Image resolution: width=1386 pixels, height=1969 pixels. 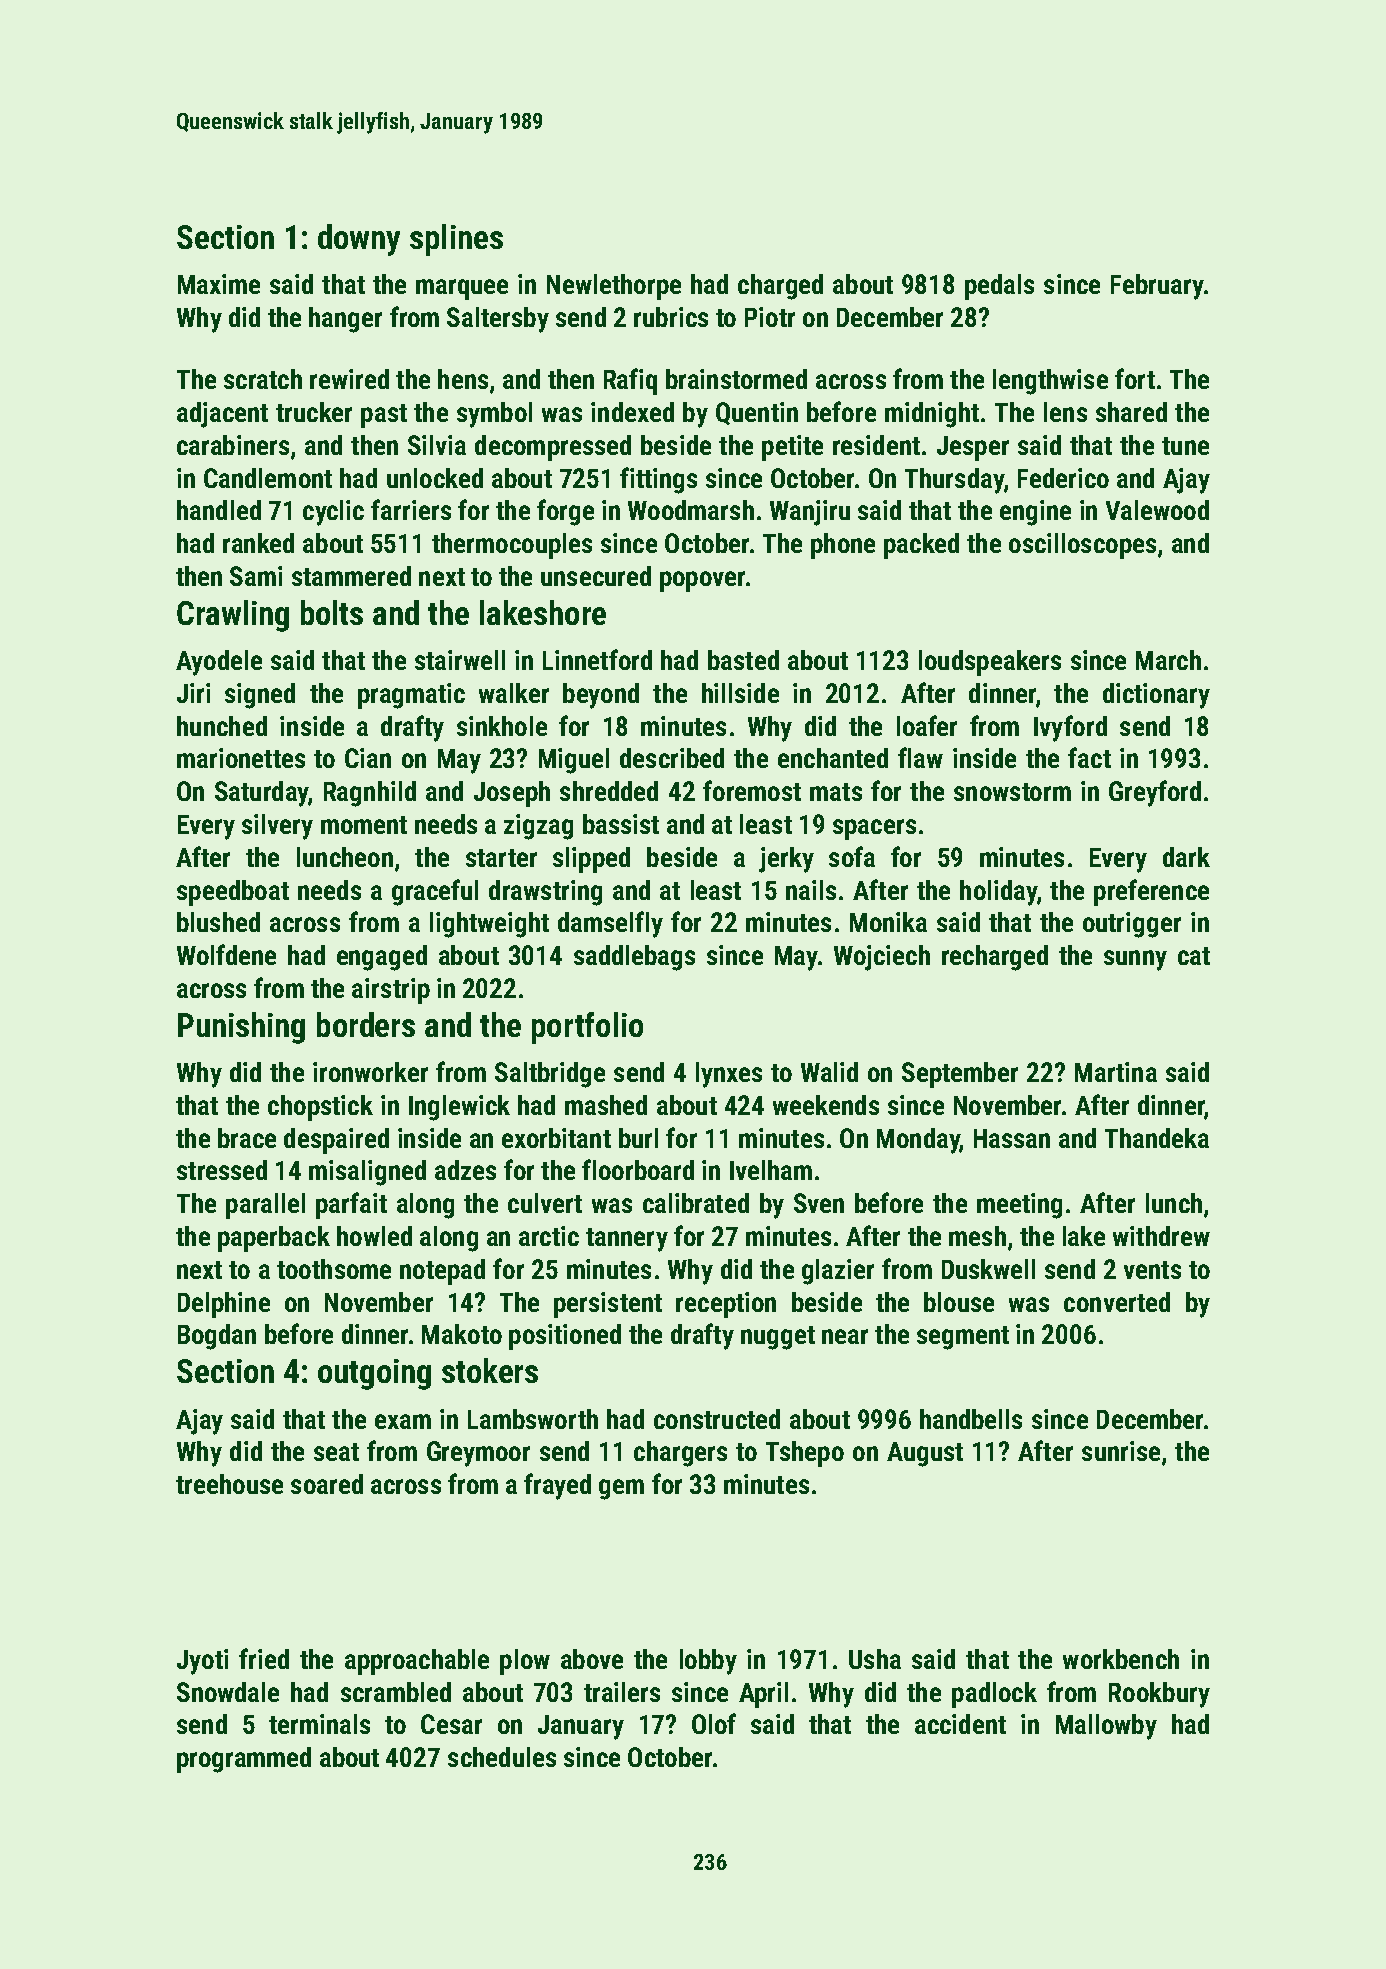 I want to click on Thandeka, so click(x=1157, y=1138).
